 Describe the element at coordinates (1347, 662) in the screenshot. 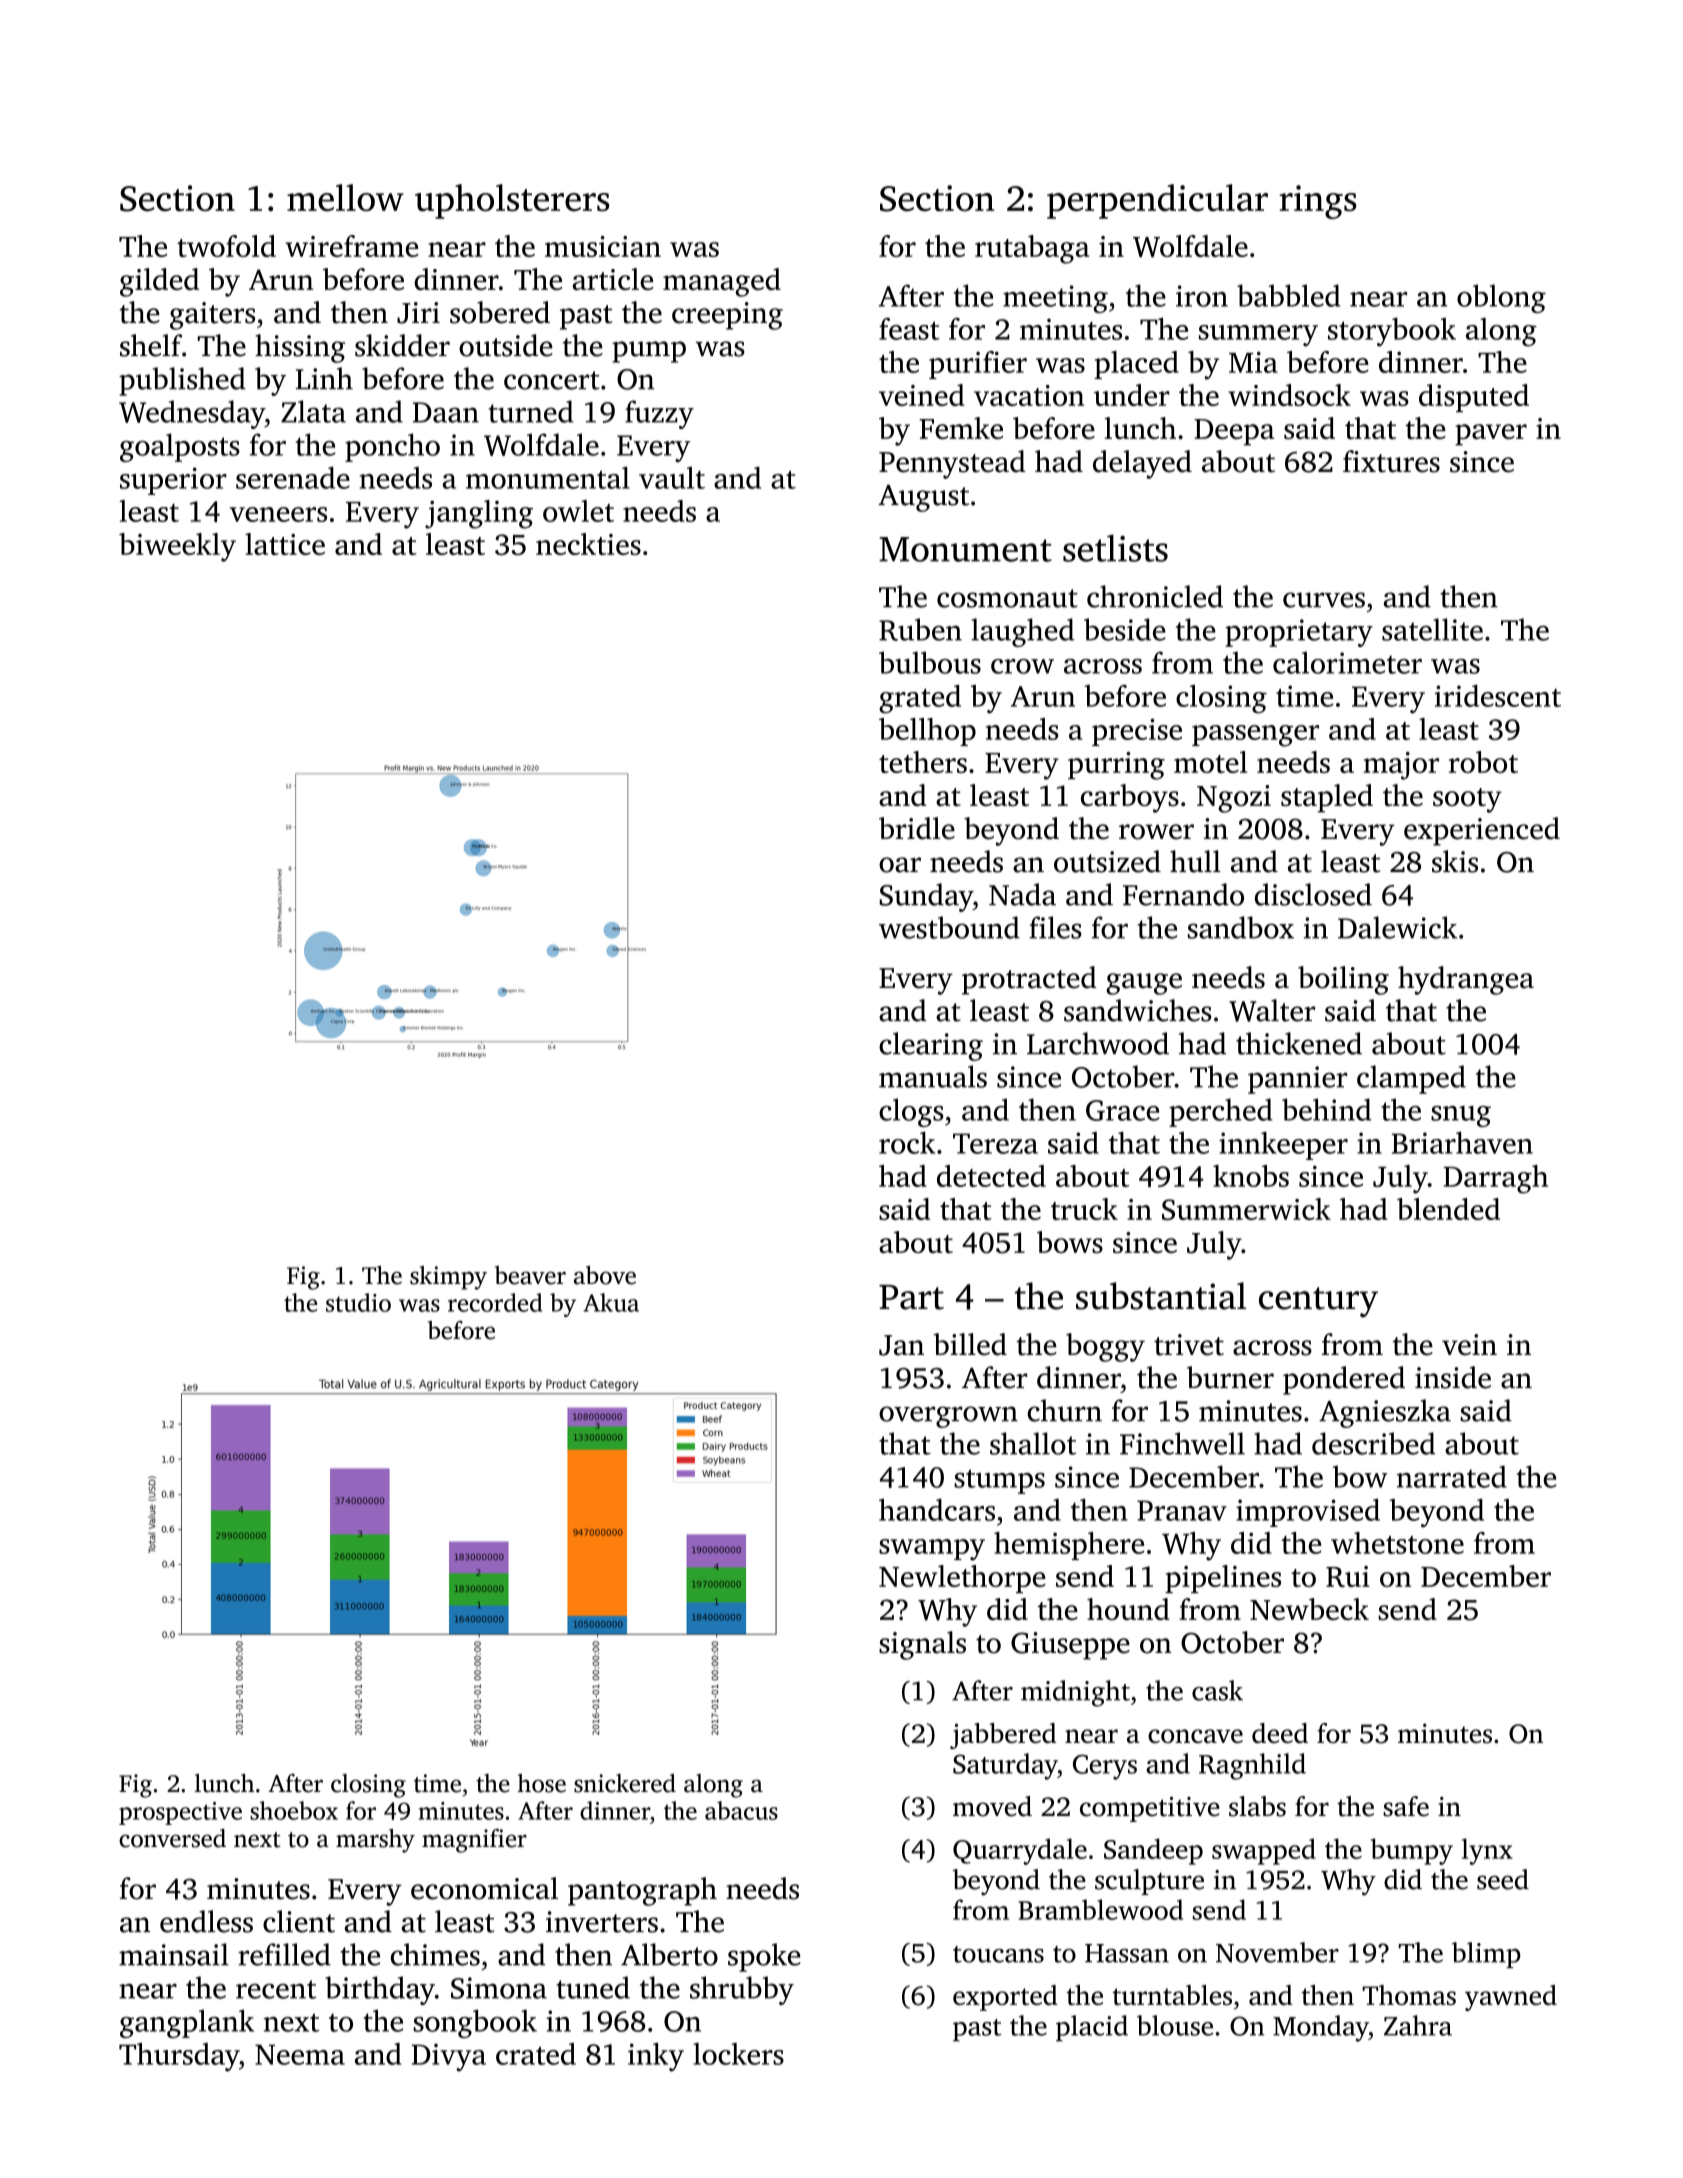

I see `calorimeter` at that location.
